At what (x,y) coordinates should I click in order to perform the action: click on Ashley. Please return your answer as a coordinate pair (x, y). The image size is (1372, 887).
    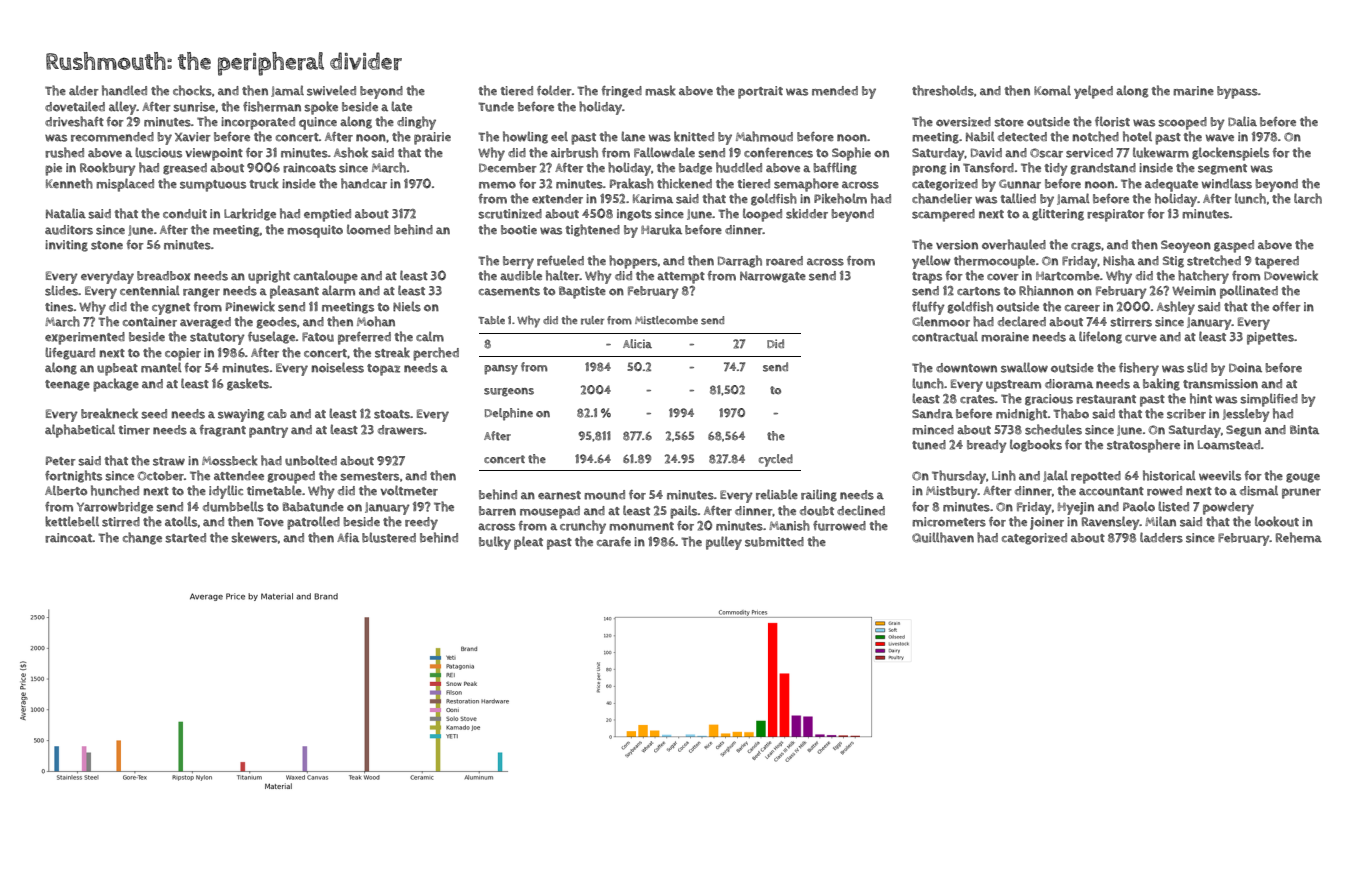
    Looking at the image, I should click on (1176, 308).
